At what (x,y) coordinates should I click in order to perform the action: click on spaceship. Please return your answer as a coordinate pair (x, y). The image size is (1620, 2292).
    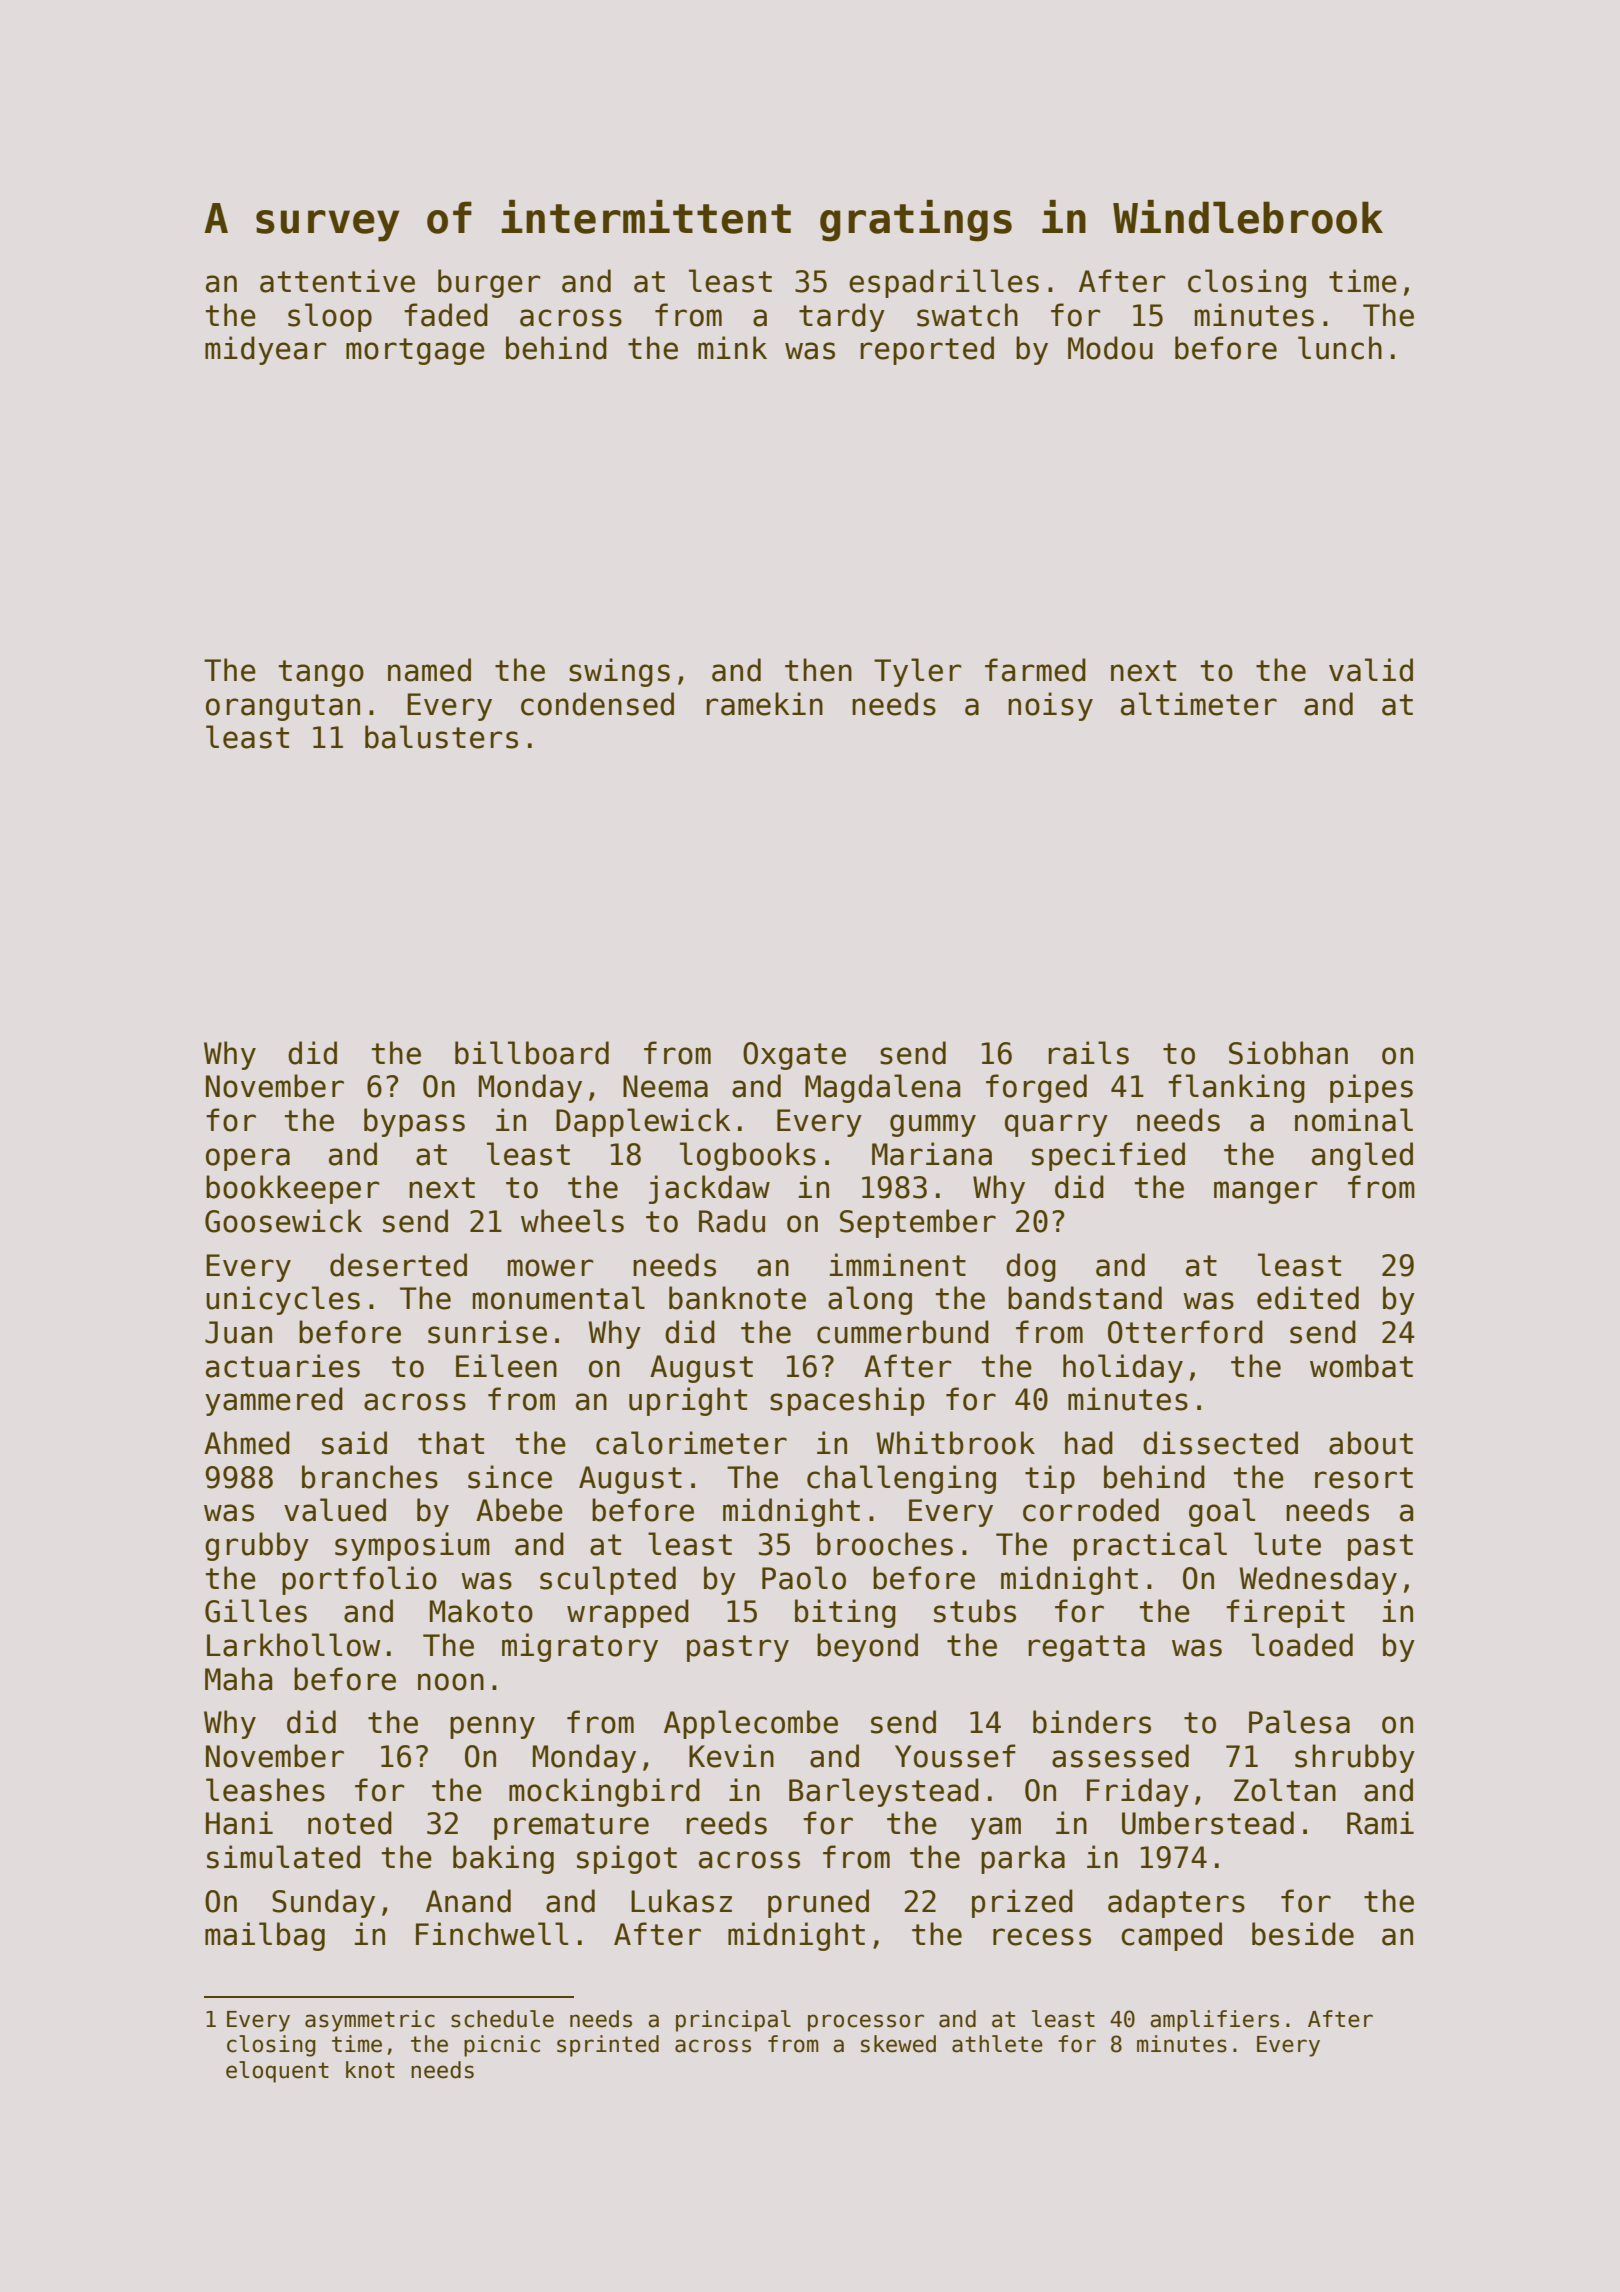
    Looking at the image, I should click on (847, 1401).
